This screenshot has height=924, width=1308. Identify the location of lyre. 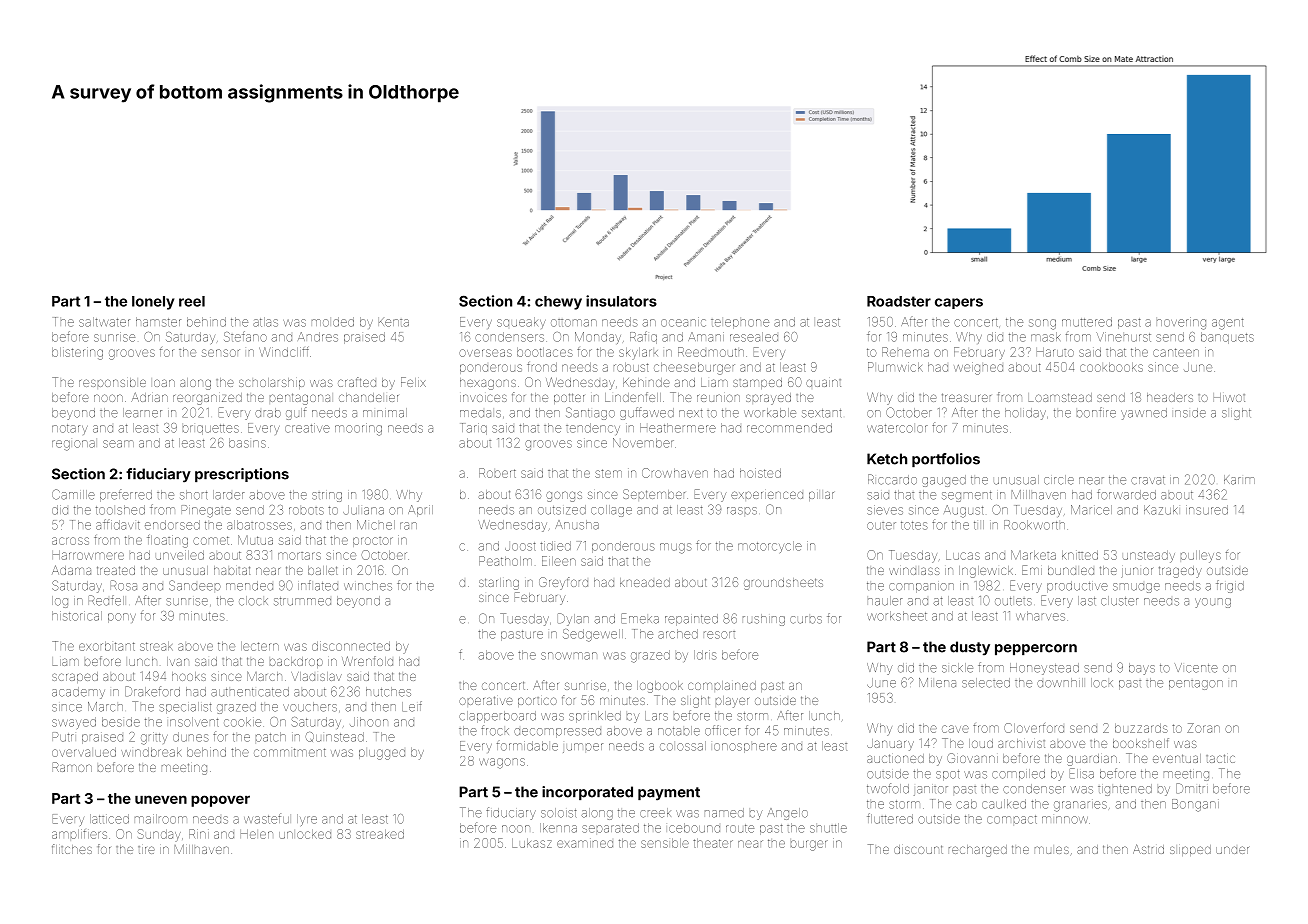
(307, 820).
